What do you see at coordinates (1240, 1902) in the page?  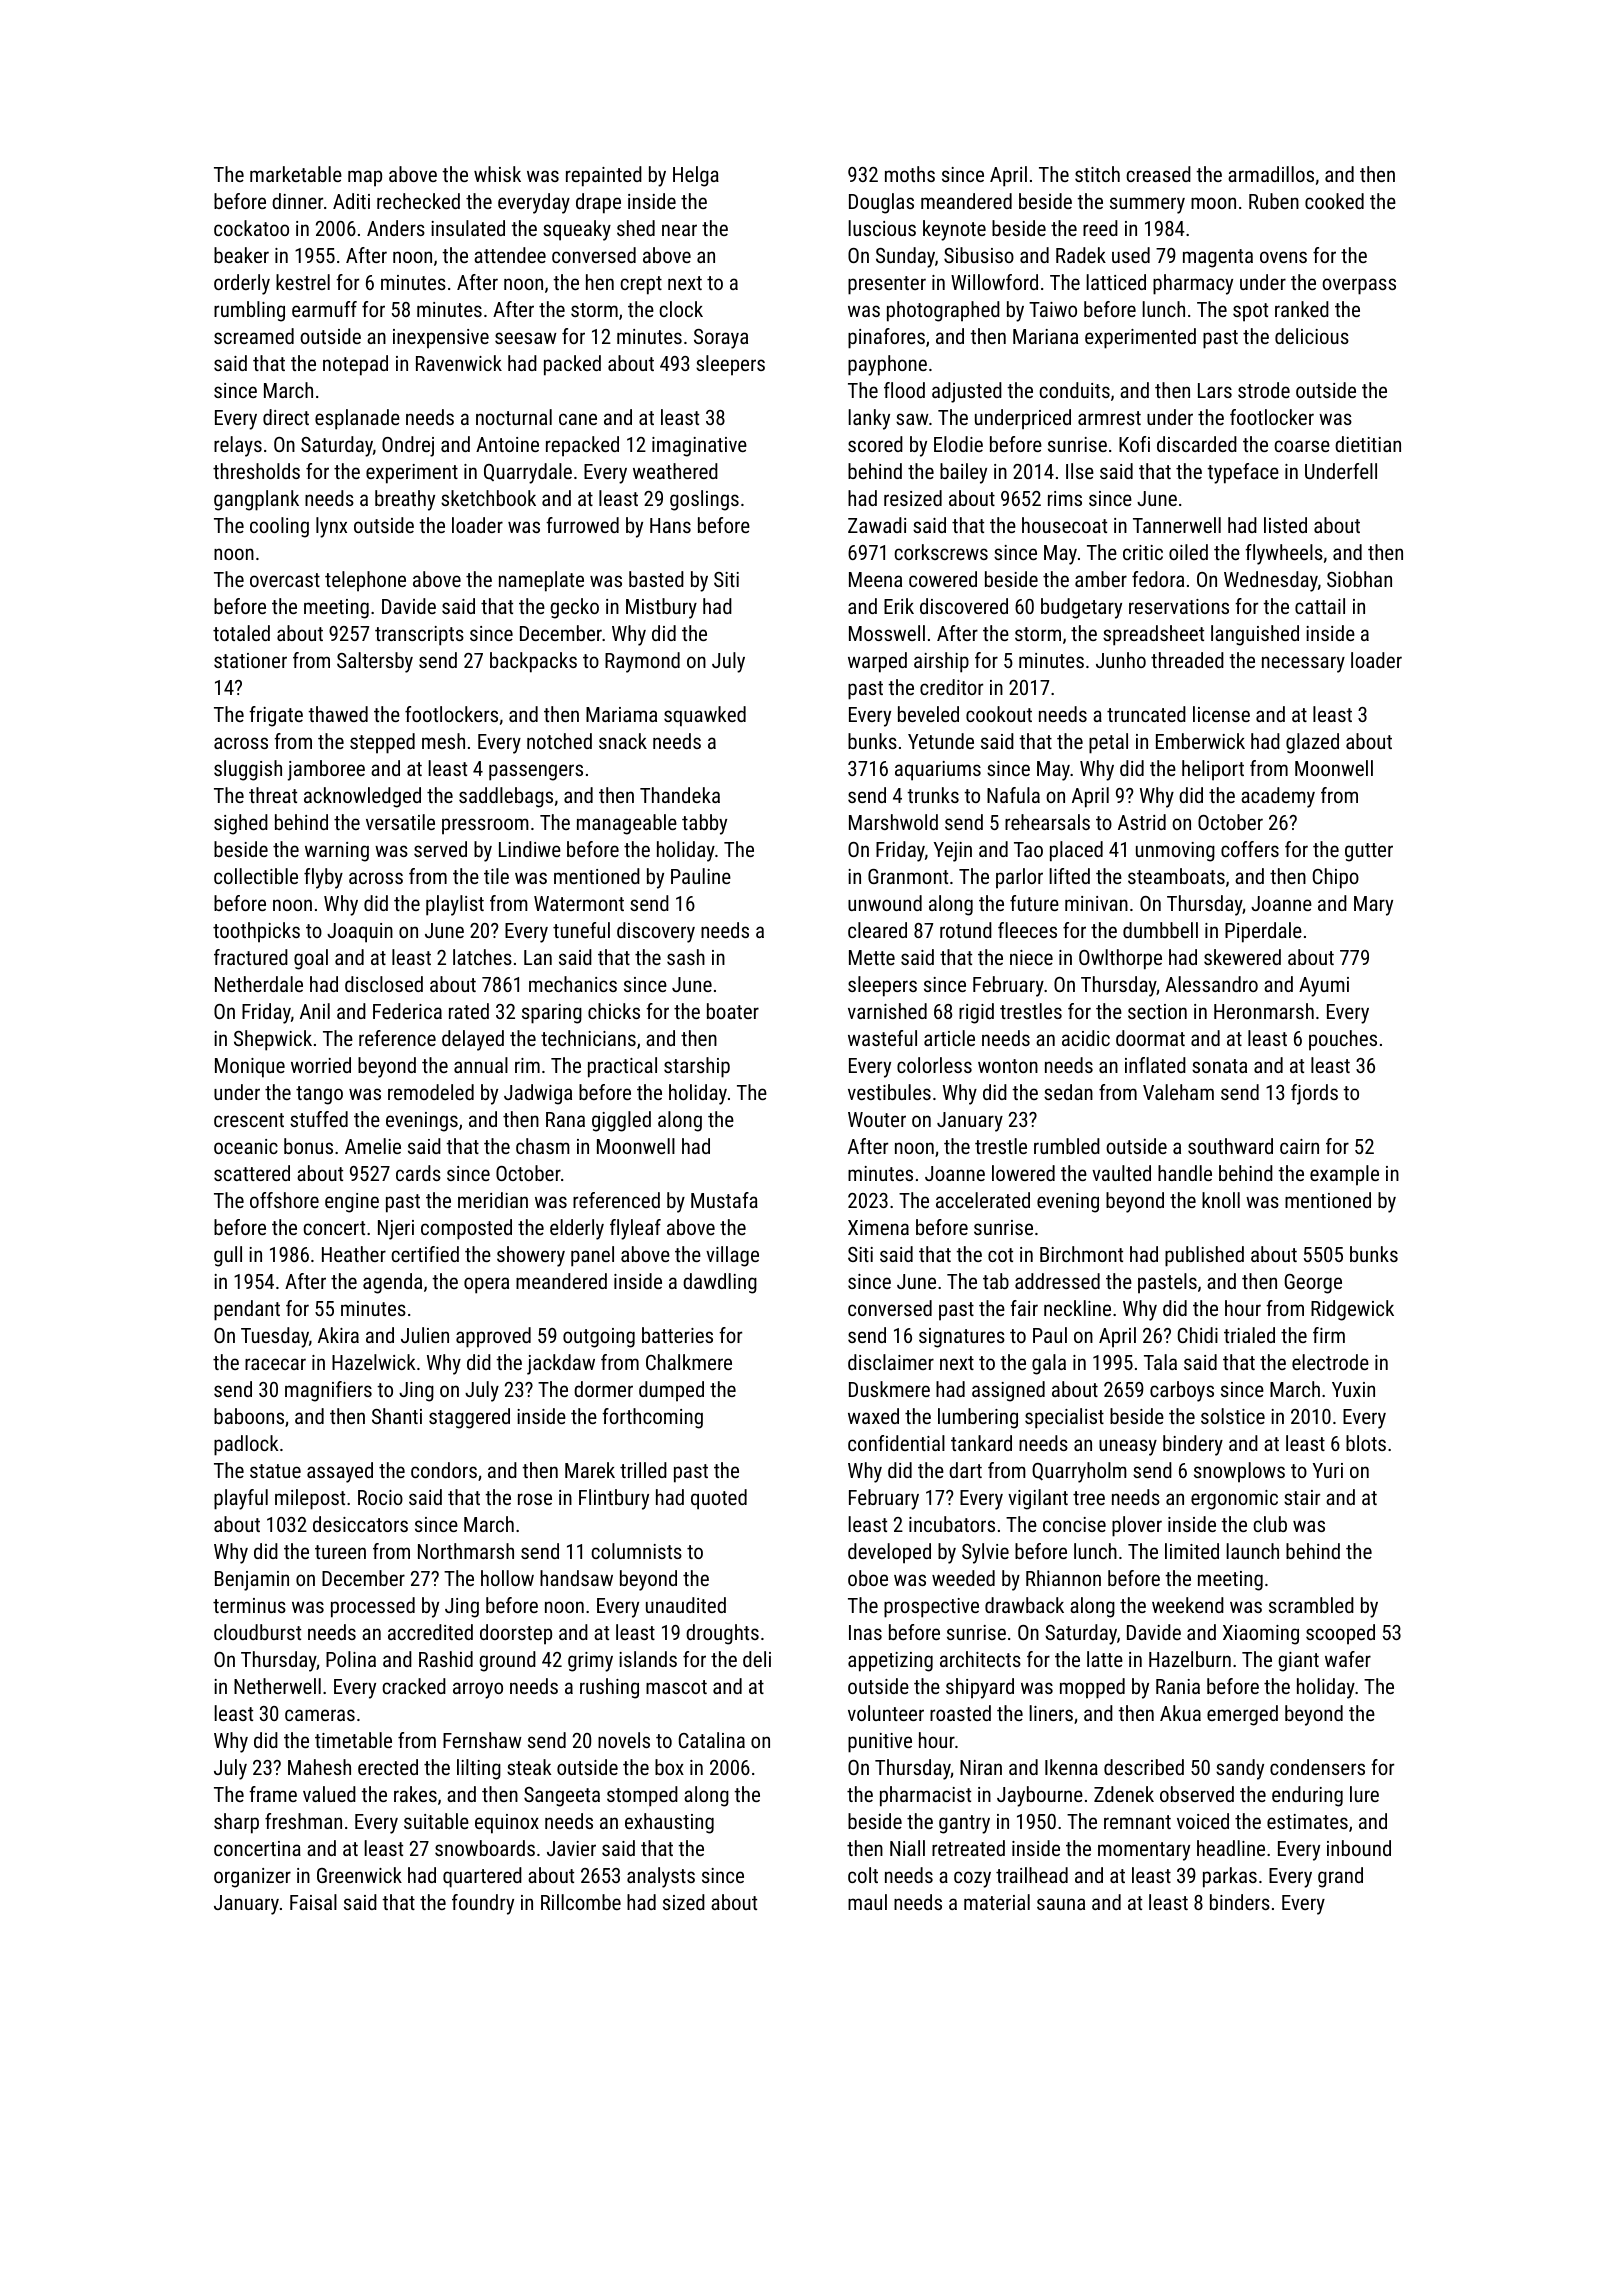 I see `binders` at bounding box center [1240, 1902].
